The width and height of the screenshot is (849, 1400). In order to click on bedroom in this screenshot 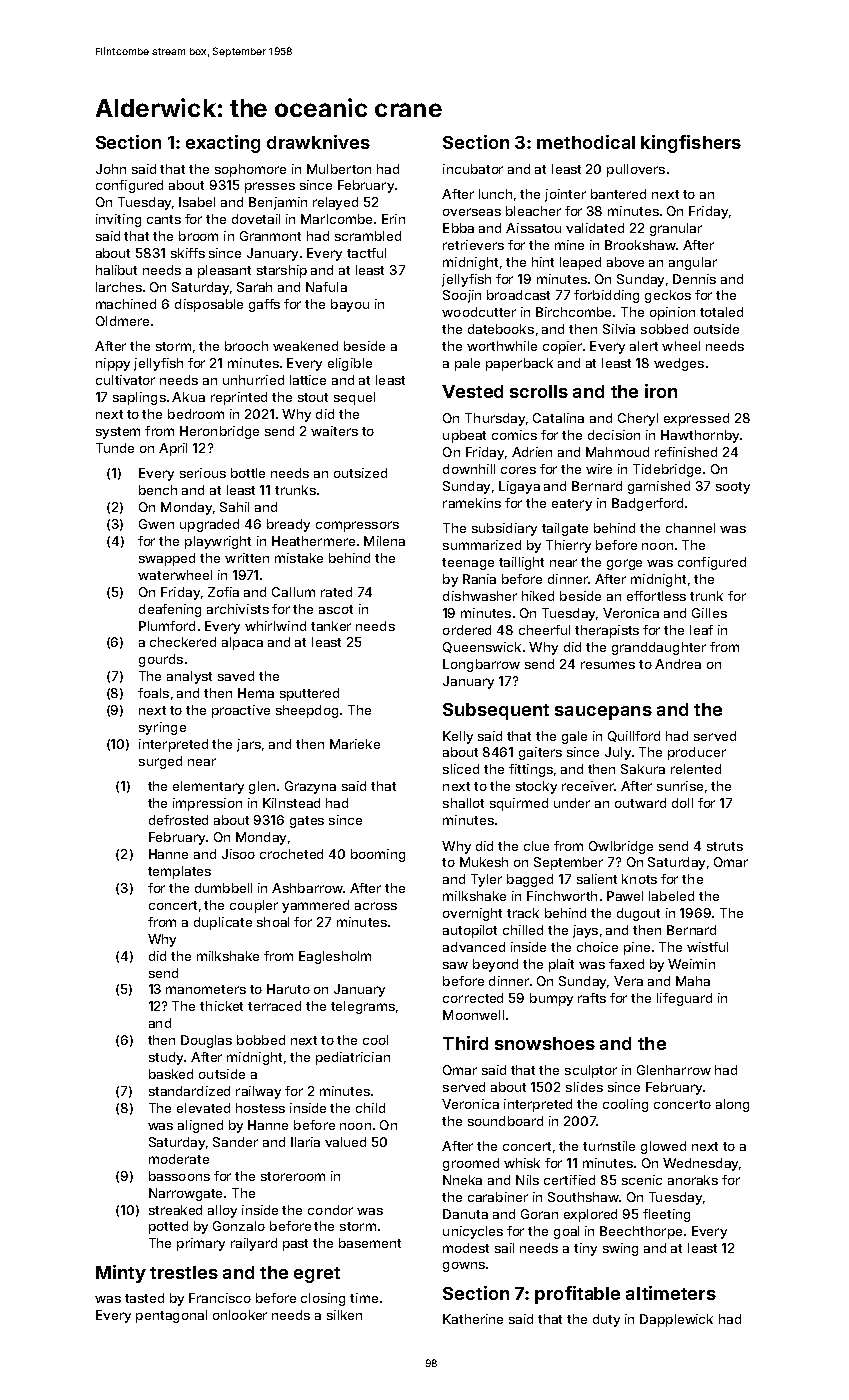, I will do `click(196, 414)`.
